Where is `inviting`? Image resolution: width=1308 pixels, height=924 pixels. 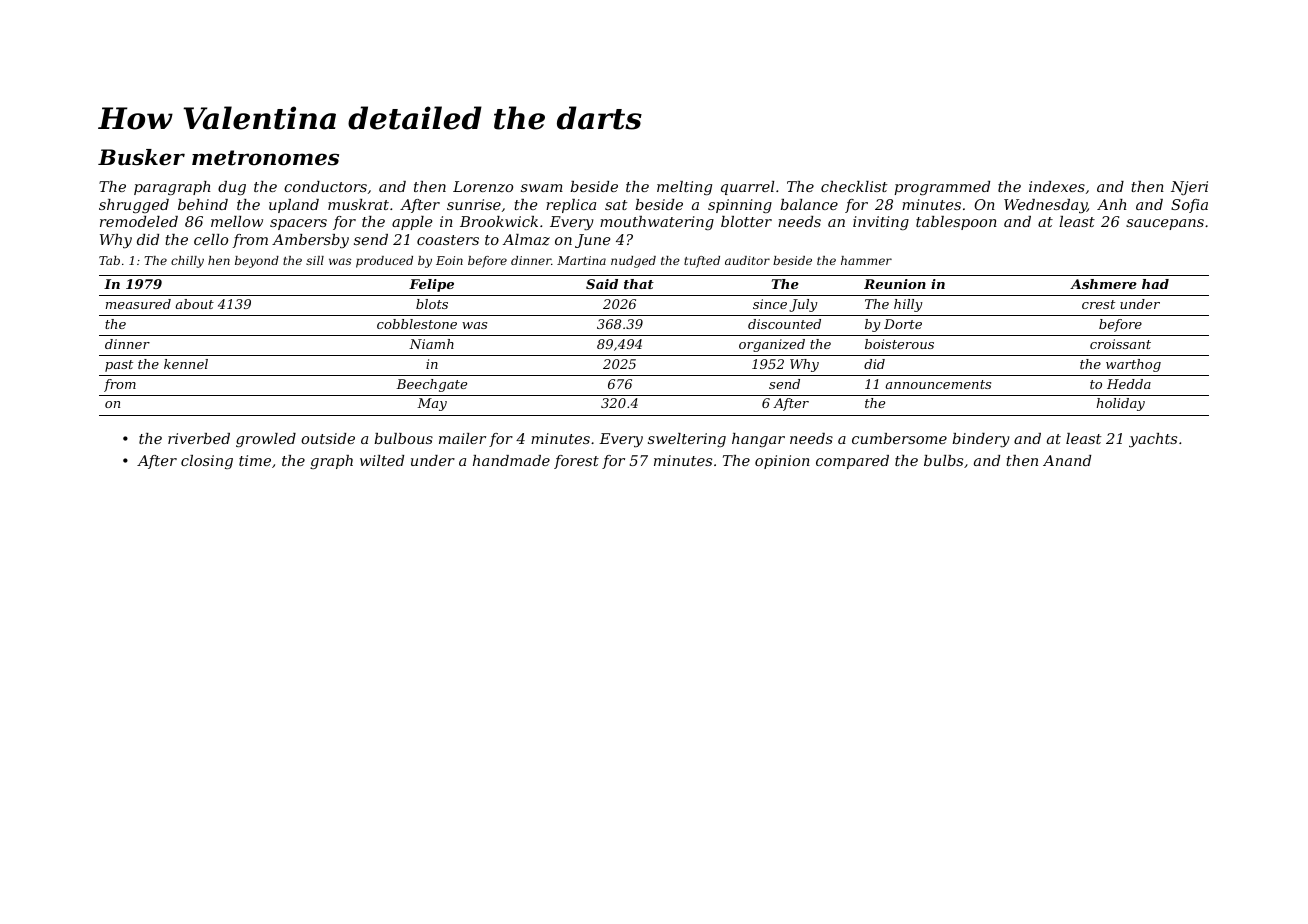 inviting is located at coordinates (881, 223).
